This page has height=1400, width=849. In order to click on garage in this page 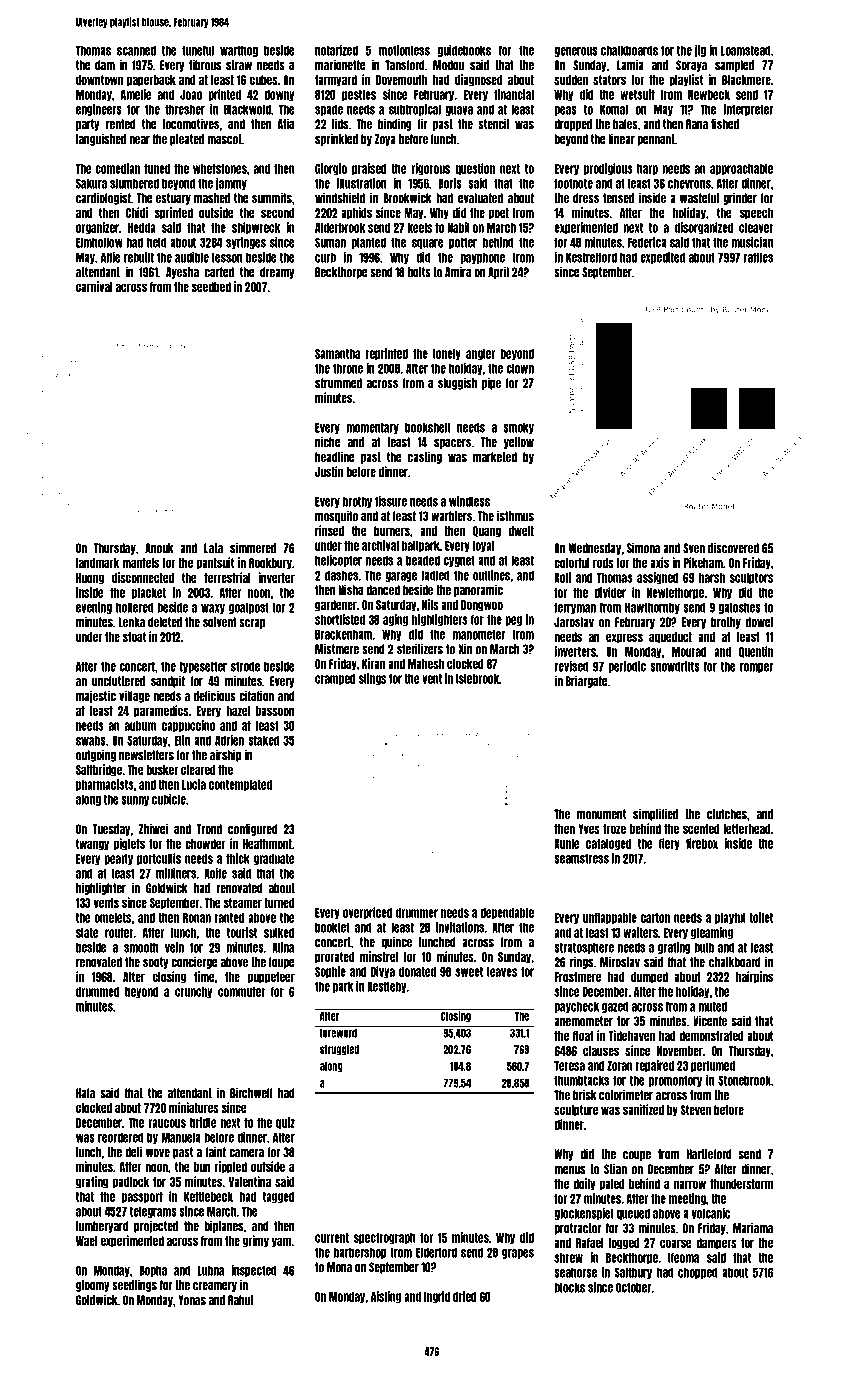, I will do `click(401, 577)`.
